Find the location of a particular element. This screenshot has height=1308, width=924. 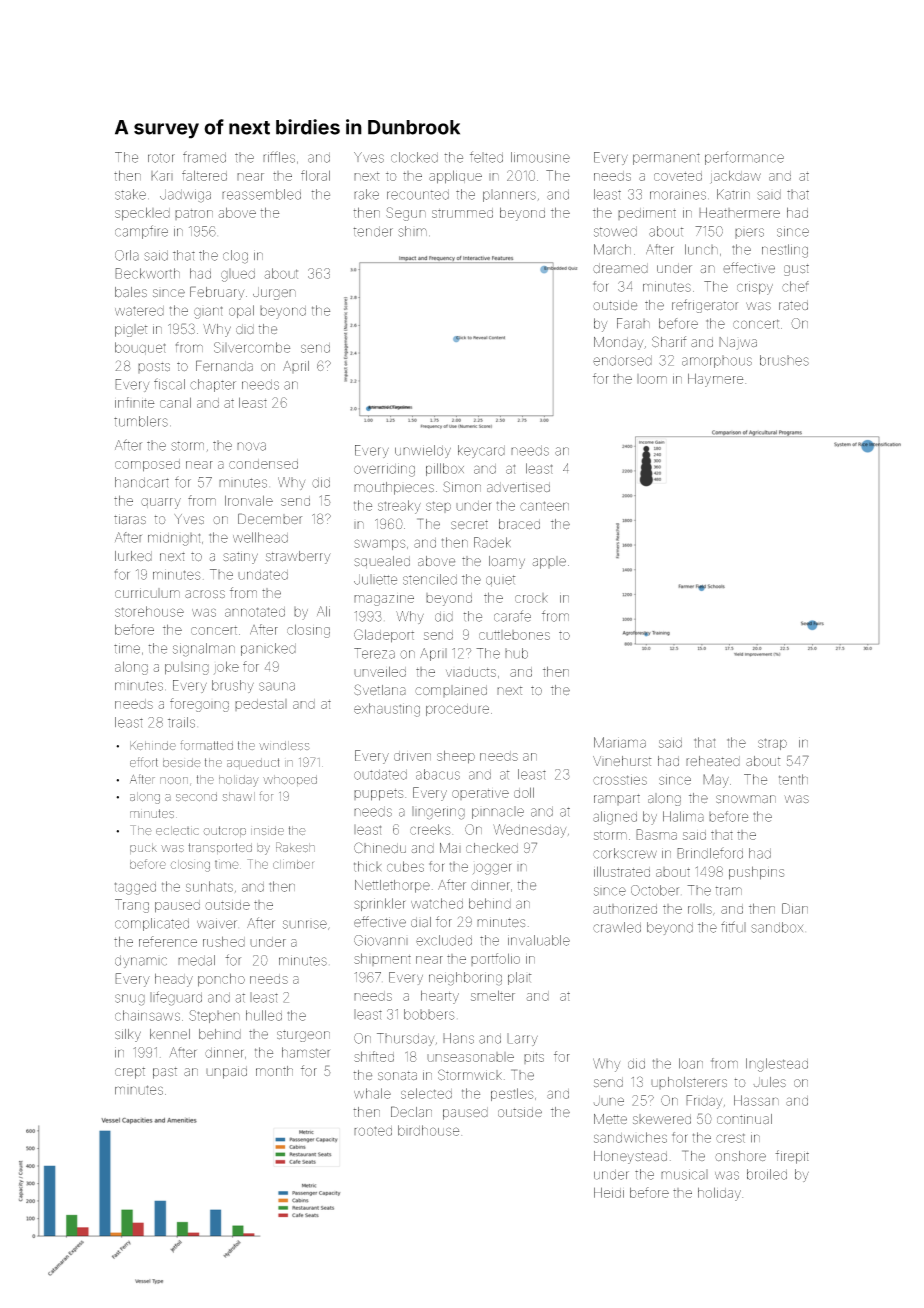

Mariama is located at coordinates (620, 742).
